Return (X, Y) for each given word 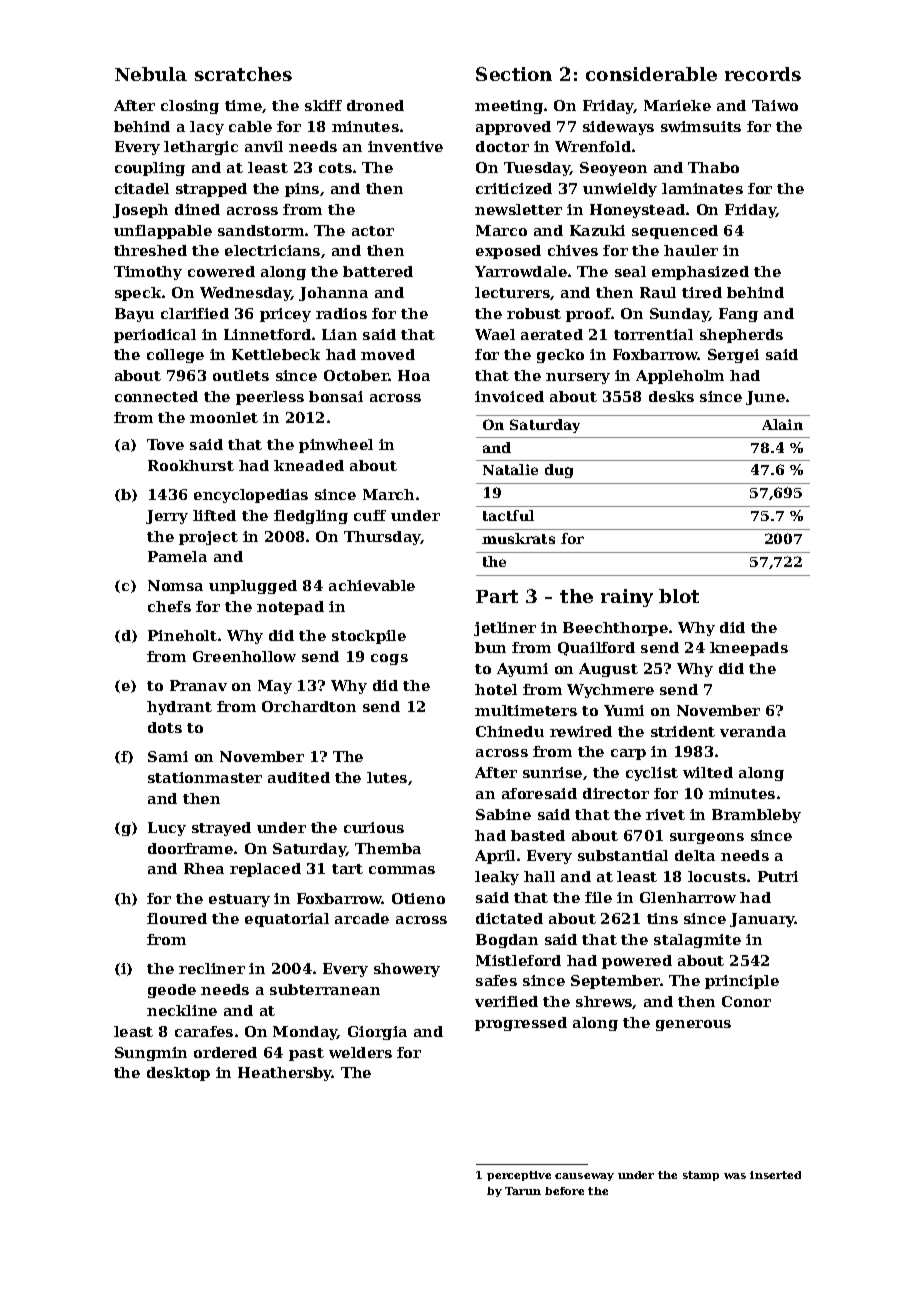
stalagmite (697, 941)
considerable (651, 74)
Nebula (151, 74)
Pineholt (182, 635)
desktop (178, 1074)
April (495, 857)
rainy (627, 598)
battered (378, 271)
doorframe (190, 848)
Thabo (713, 167)
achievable (372, 585)
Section (514, 74)
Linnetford (267, 334)
